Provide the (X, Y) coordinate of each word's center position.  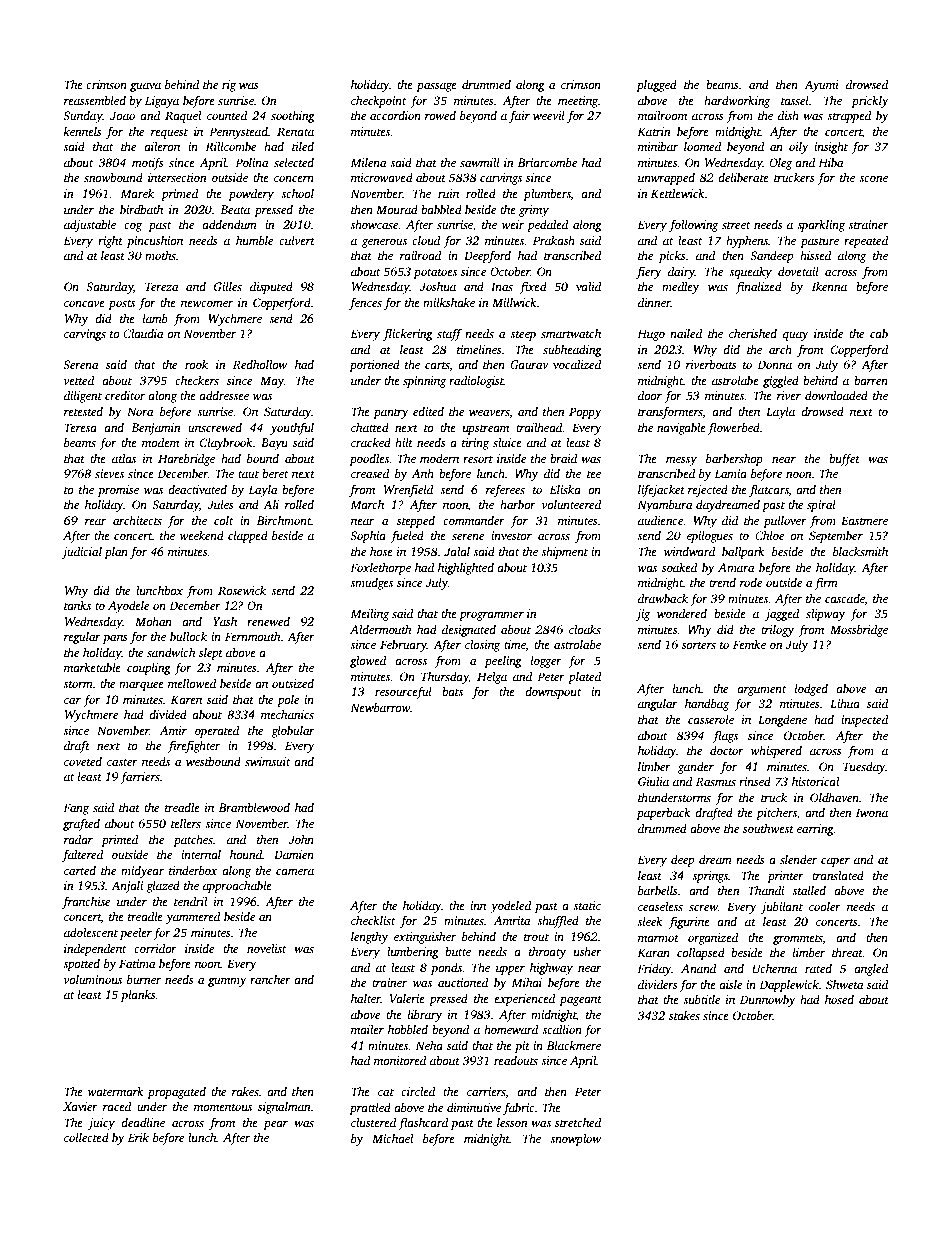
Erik (138, 1137)
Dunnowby (768, 1001)
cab (879, 333)
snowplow (575, 1140)
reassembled (95, 100)
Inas (502, 286)
